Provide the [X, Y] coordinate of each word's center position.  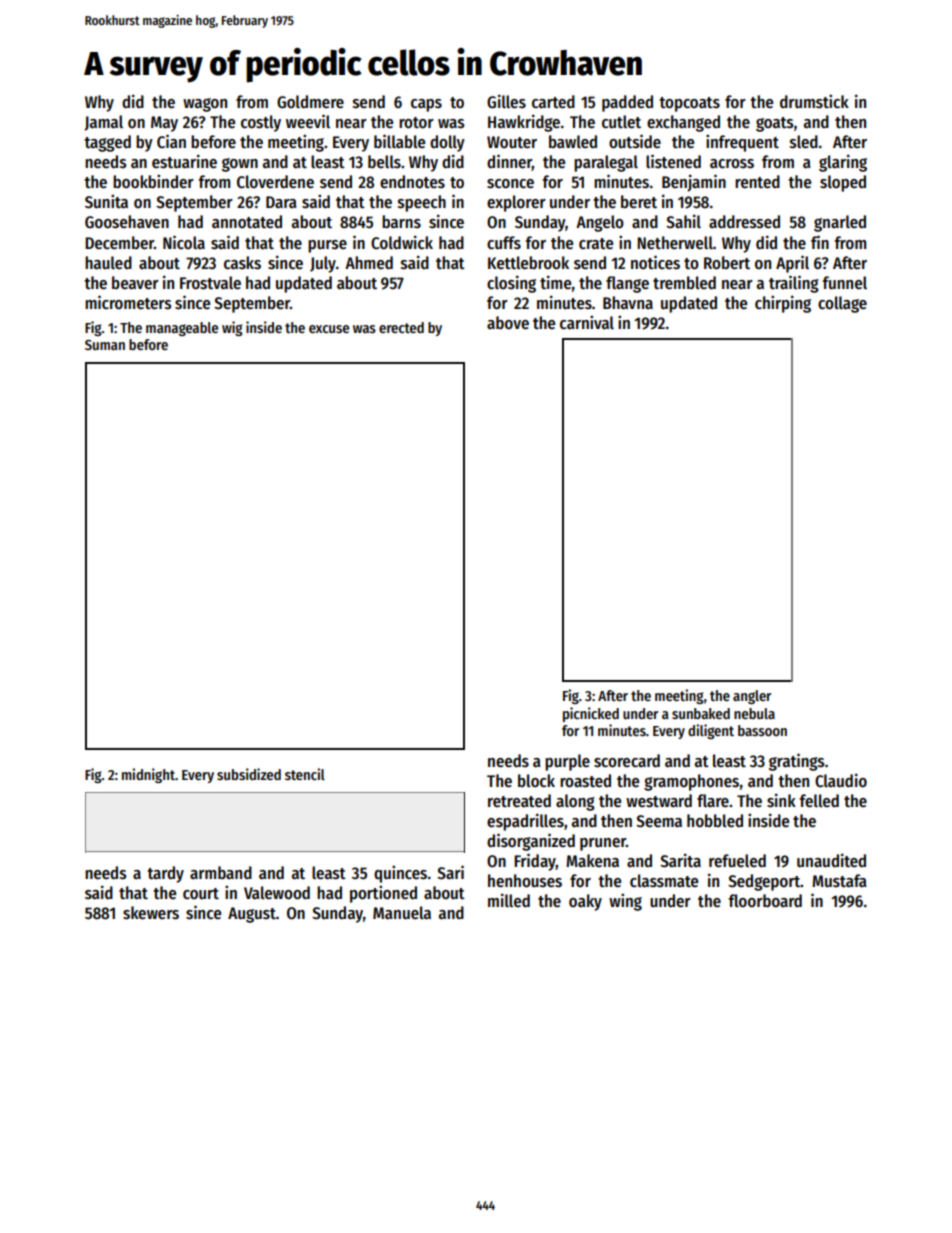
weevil [308, 121]
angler [752, 697]
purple [567, 762]
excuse [329, 329]
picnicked [591, 714]
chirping [783, 304]
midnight [148, 775]
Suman [105, 345]
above [508, 323]
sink [781, 800]
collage [842, 304]
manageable [182, 329]
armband [221, 872]
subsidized [249, 774]
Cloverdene [275, 182]
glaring [843, 163]
